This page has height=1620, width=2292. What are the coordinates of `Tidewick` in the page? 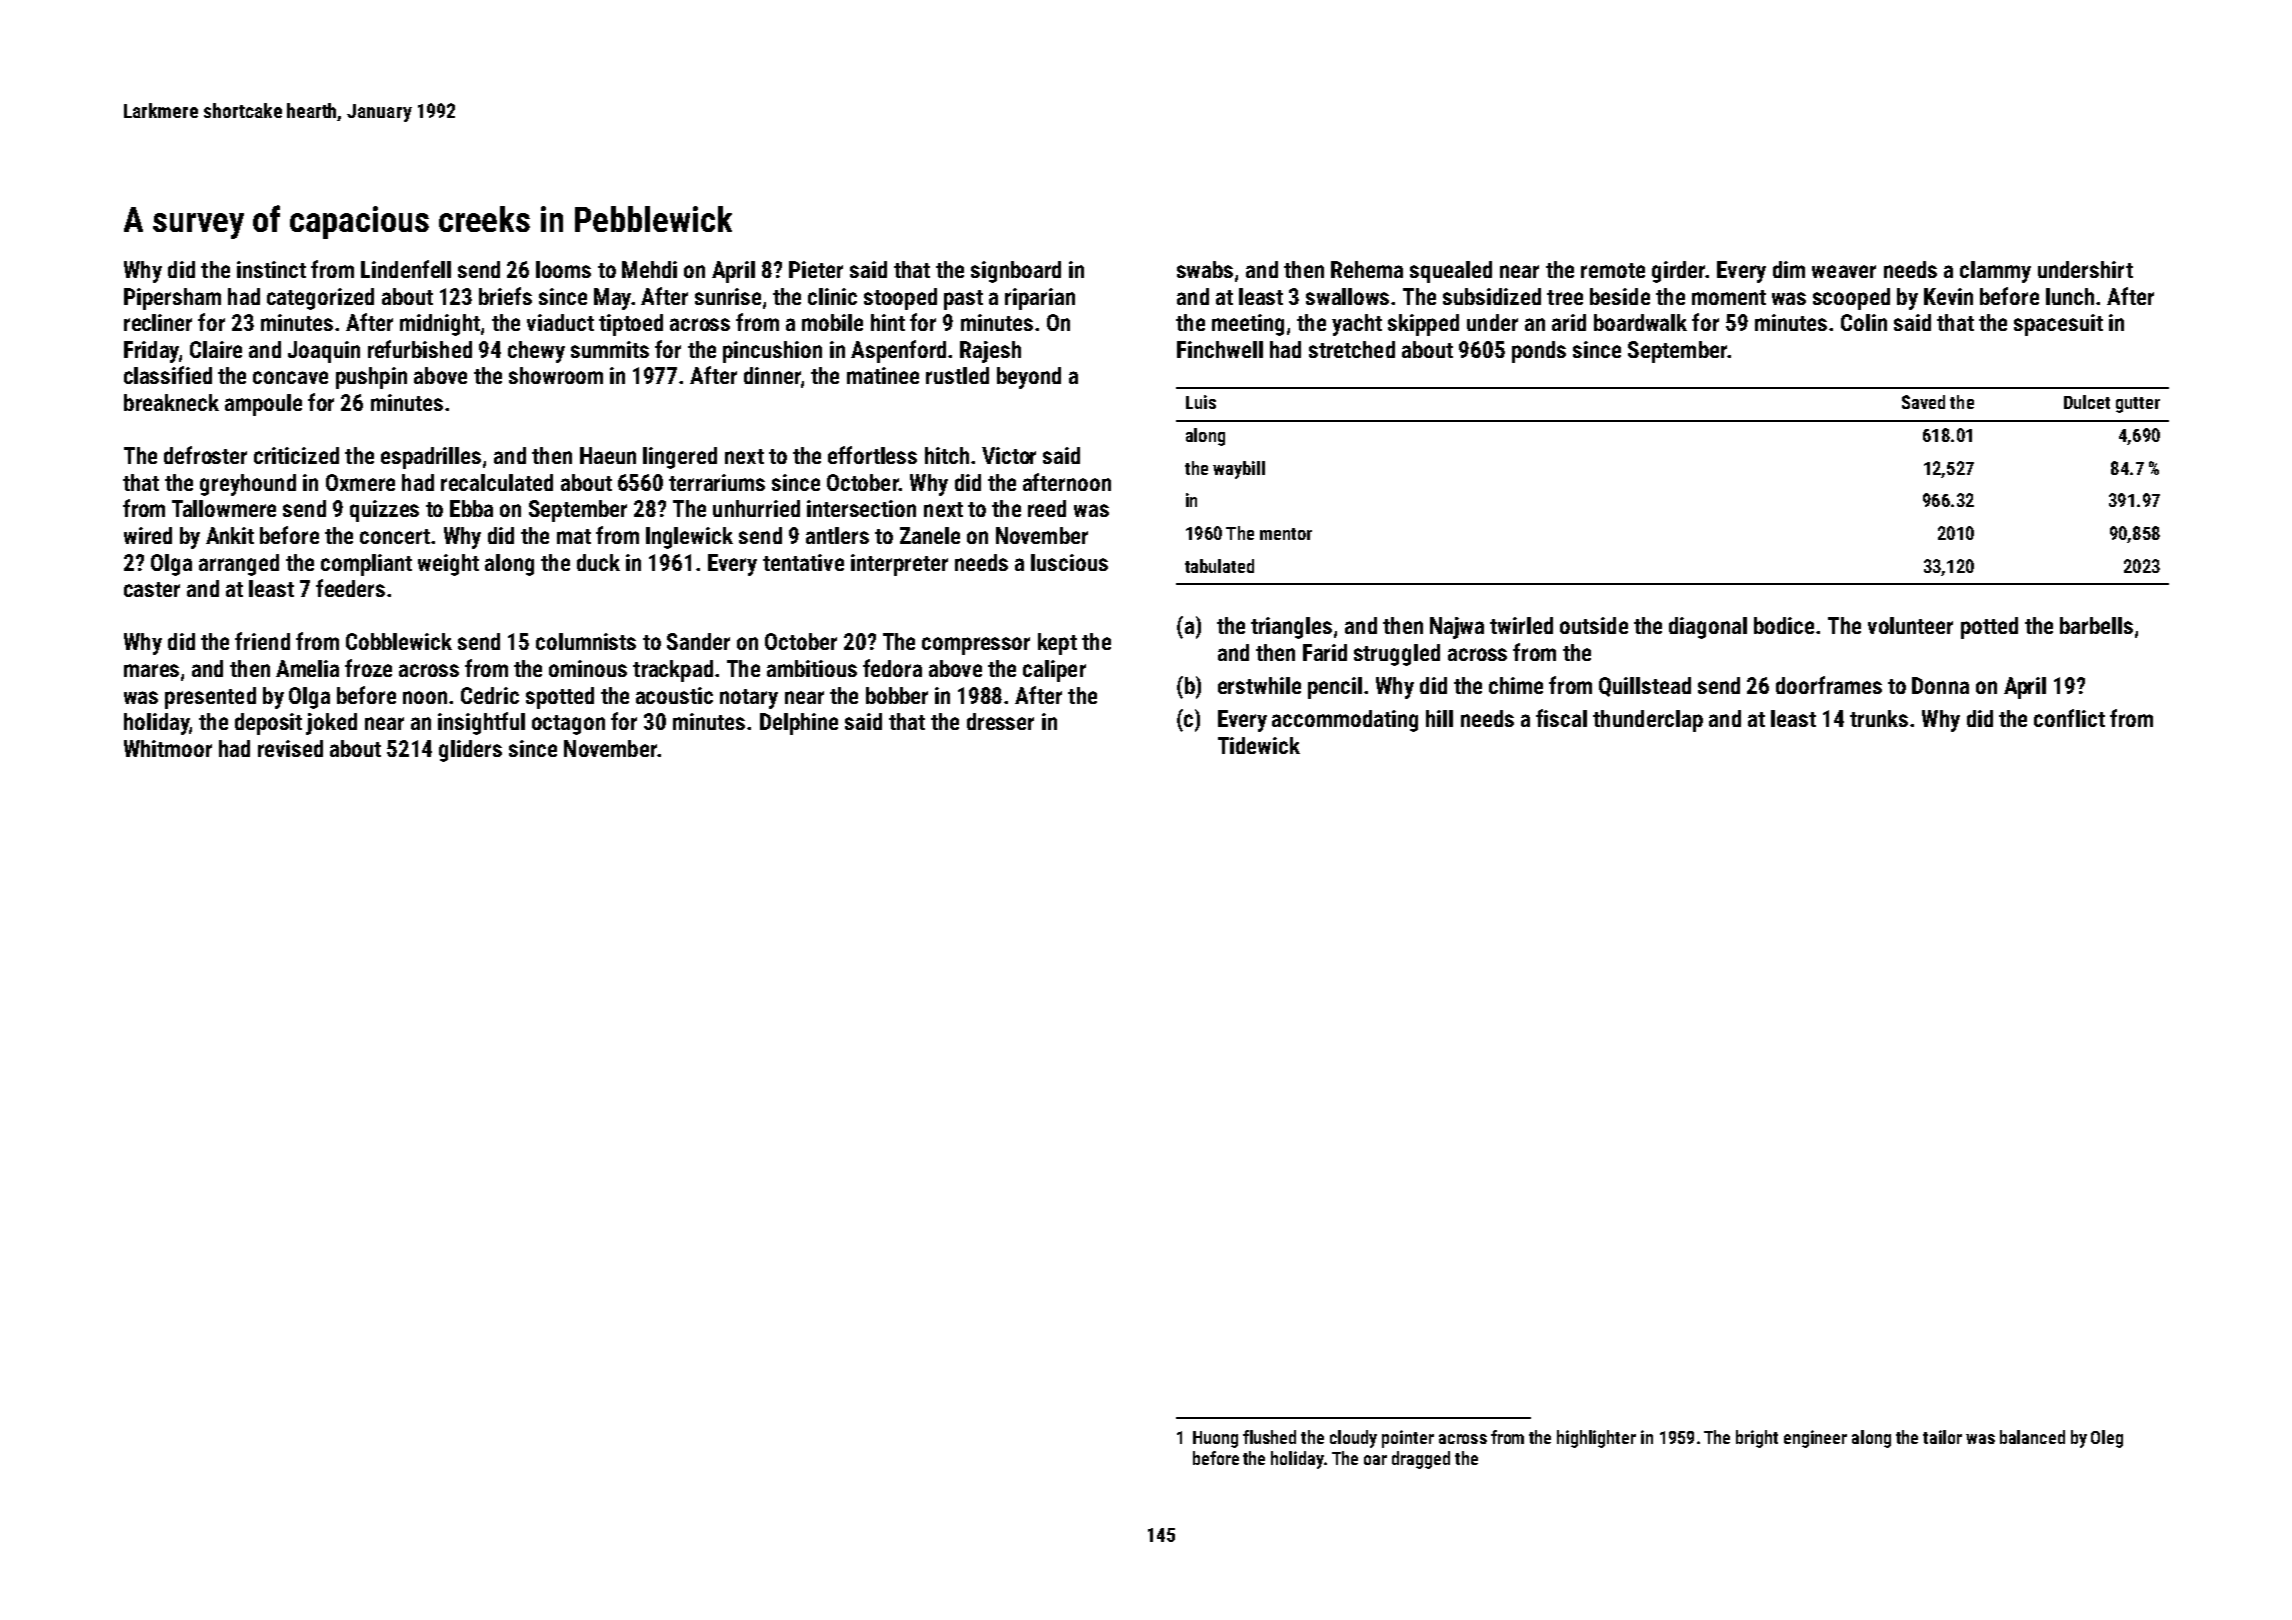 It's located at (1259, 745).
